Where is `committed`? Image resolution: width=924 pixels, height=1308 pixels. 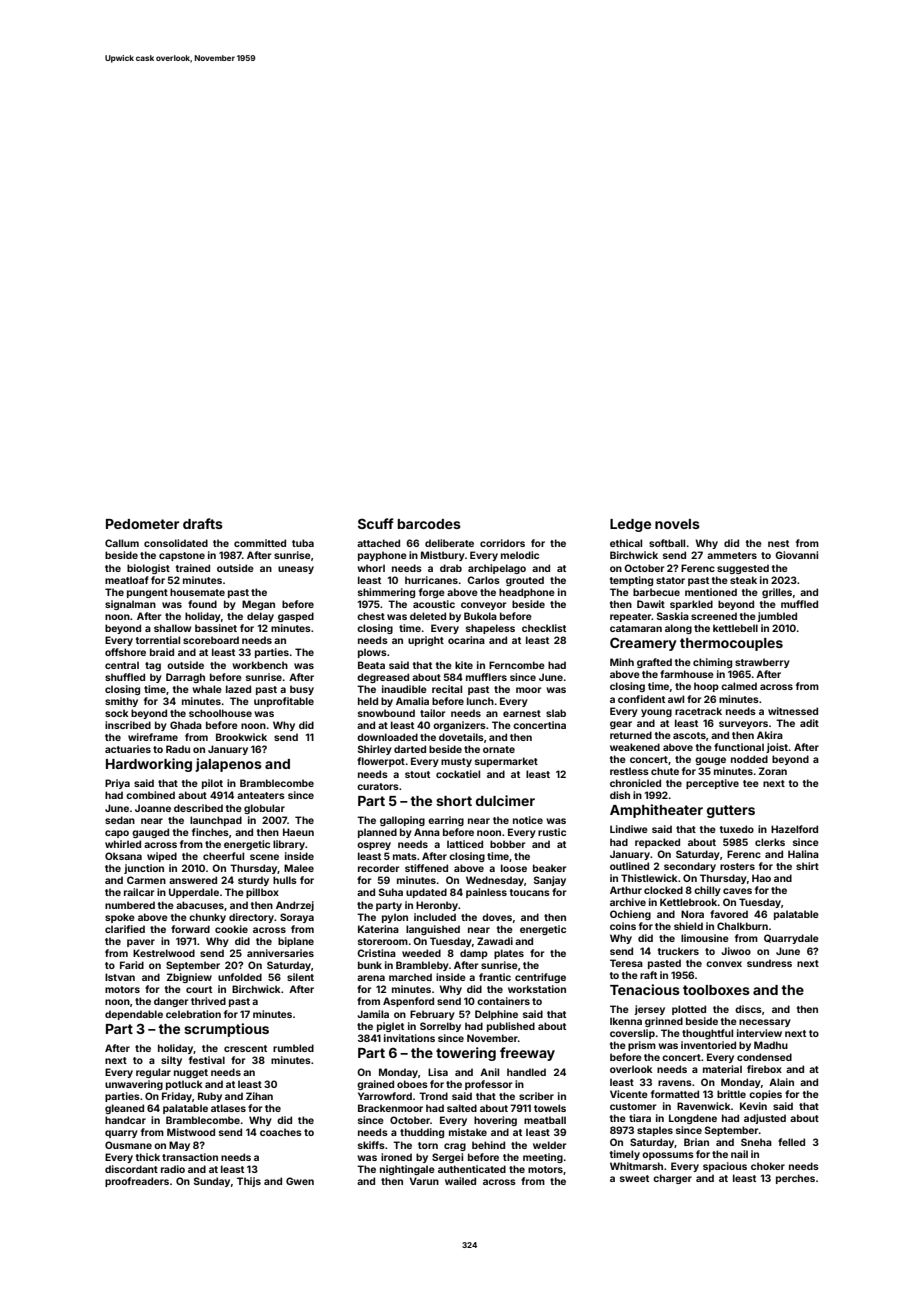
committed is located at coordinates (260, 543).
